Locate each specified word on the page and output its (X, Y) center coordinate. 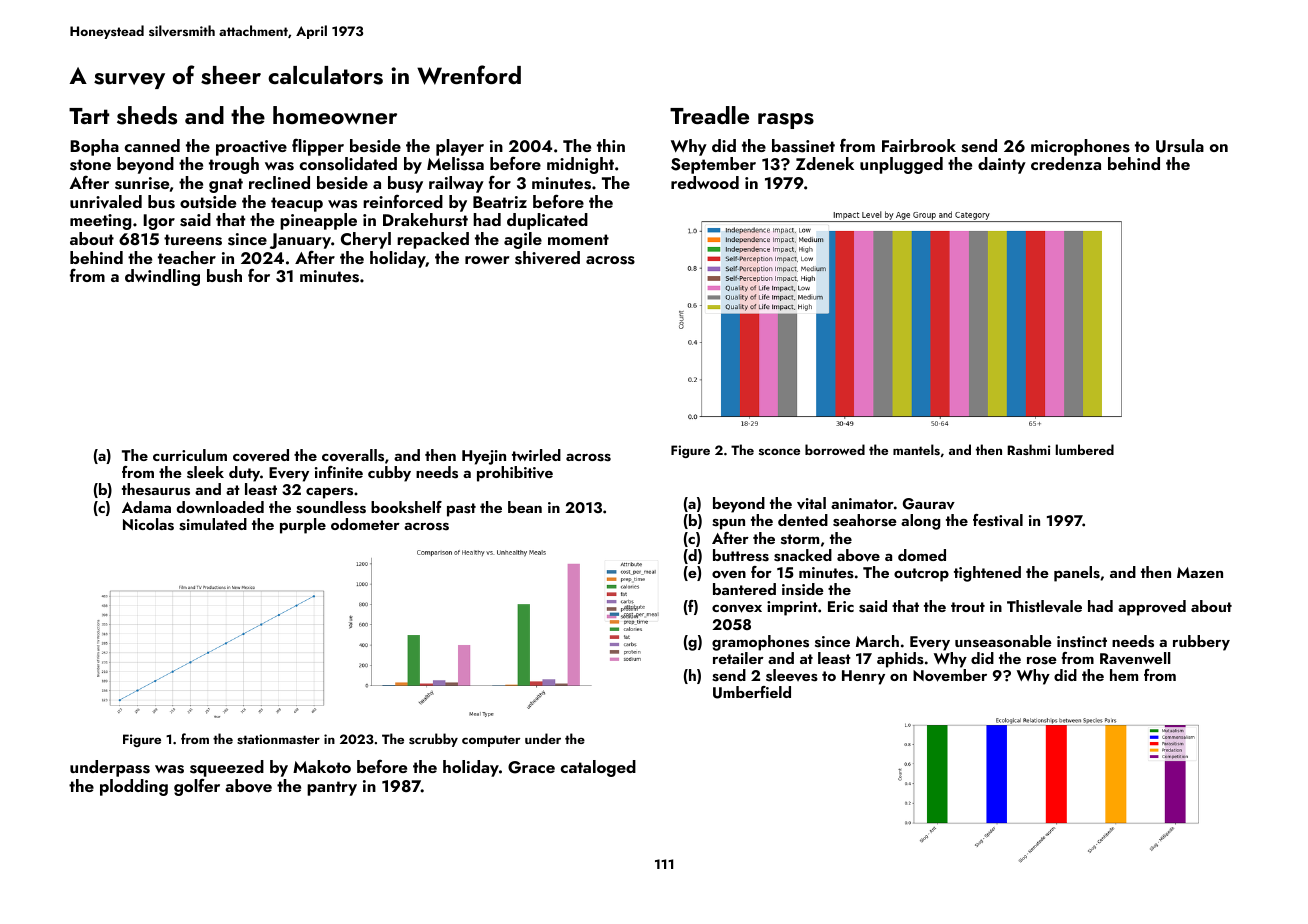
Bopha (94, 147)
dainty (1002, 165)
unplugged (901, 165)
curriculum (190, 455)
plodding (134, 787)
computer (491, 741)
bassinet (803, 146)
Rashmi (1028, 449)
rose (1042, 661)
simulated (213, 524)
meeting (100, 222)
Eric (841, 606)
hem (1124, 675)
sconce (779, 451)
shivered (547, 258)
